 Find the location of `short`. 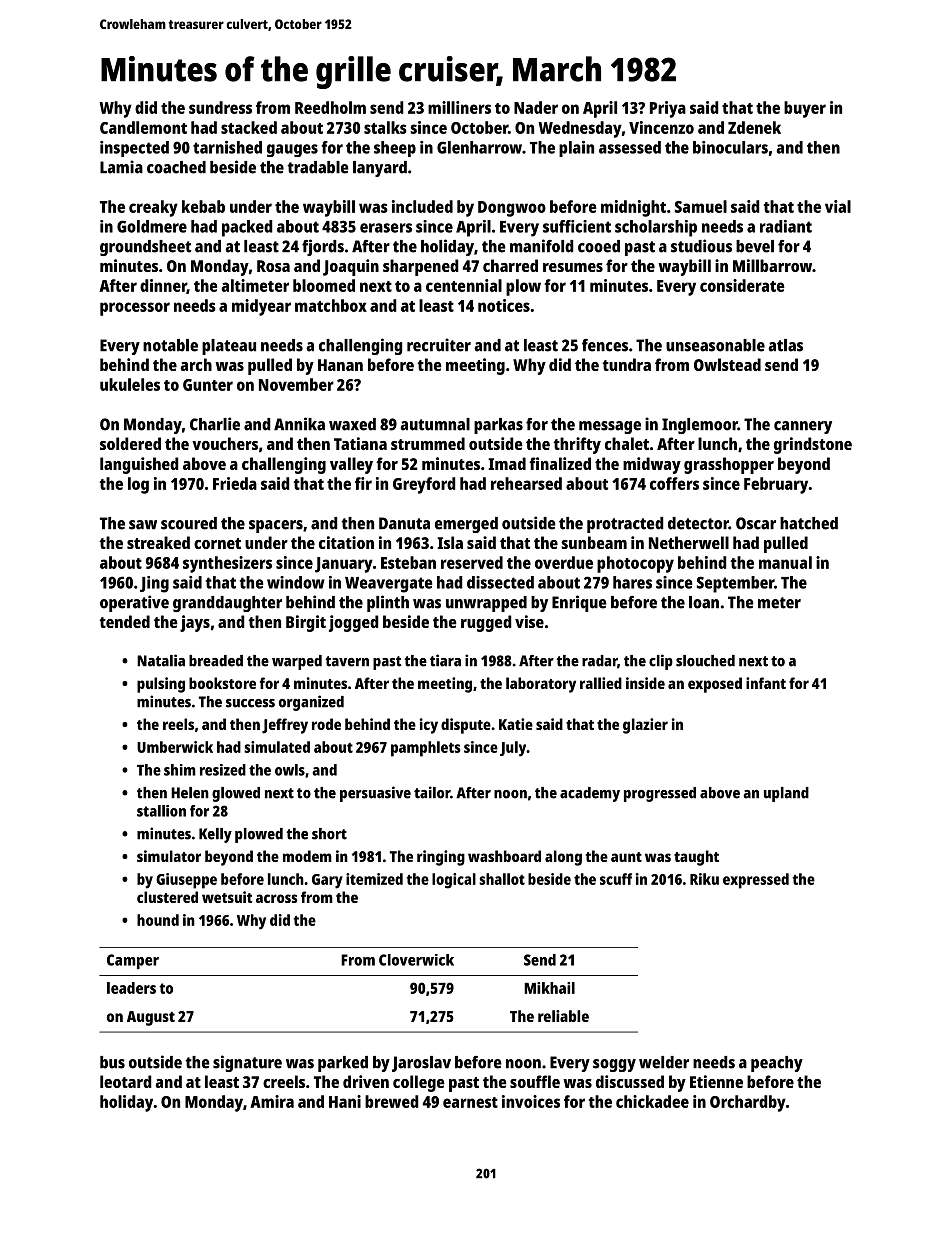

short is located at coordinates (329, 834).
